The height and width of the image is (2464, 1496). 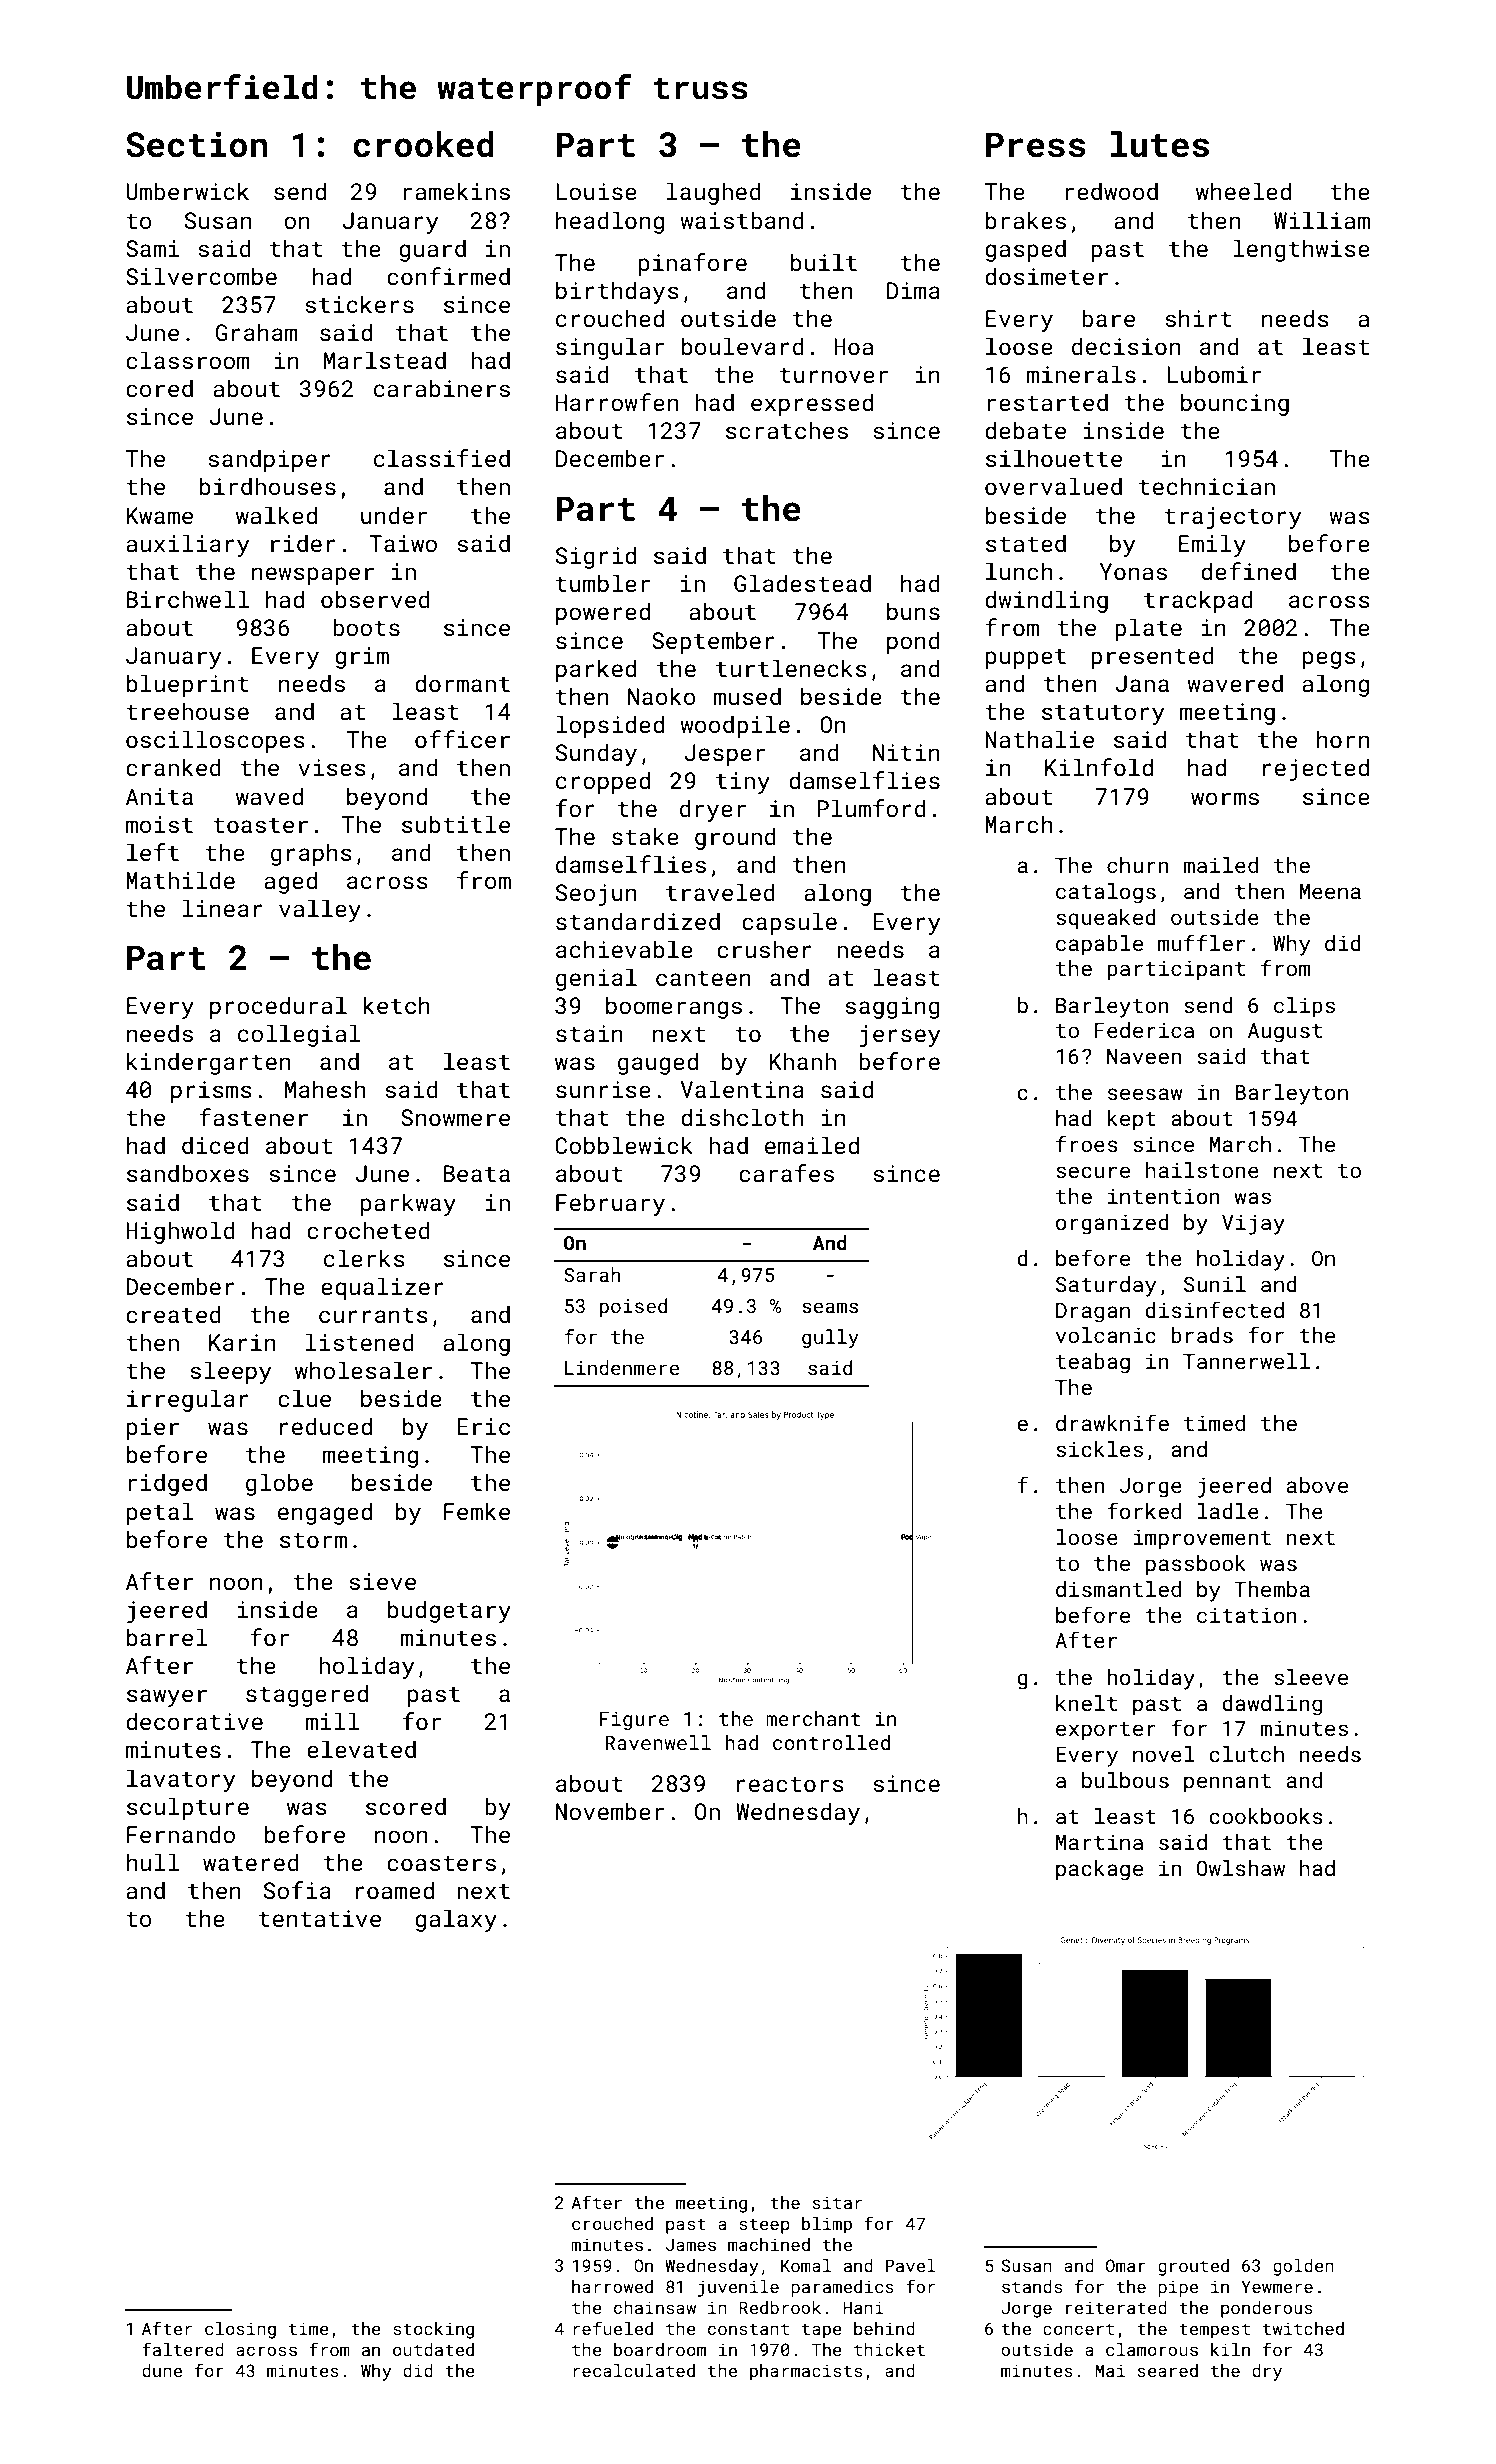 I want to click on turtlenecks, so click(x=791, y=668).
